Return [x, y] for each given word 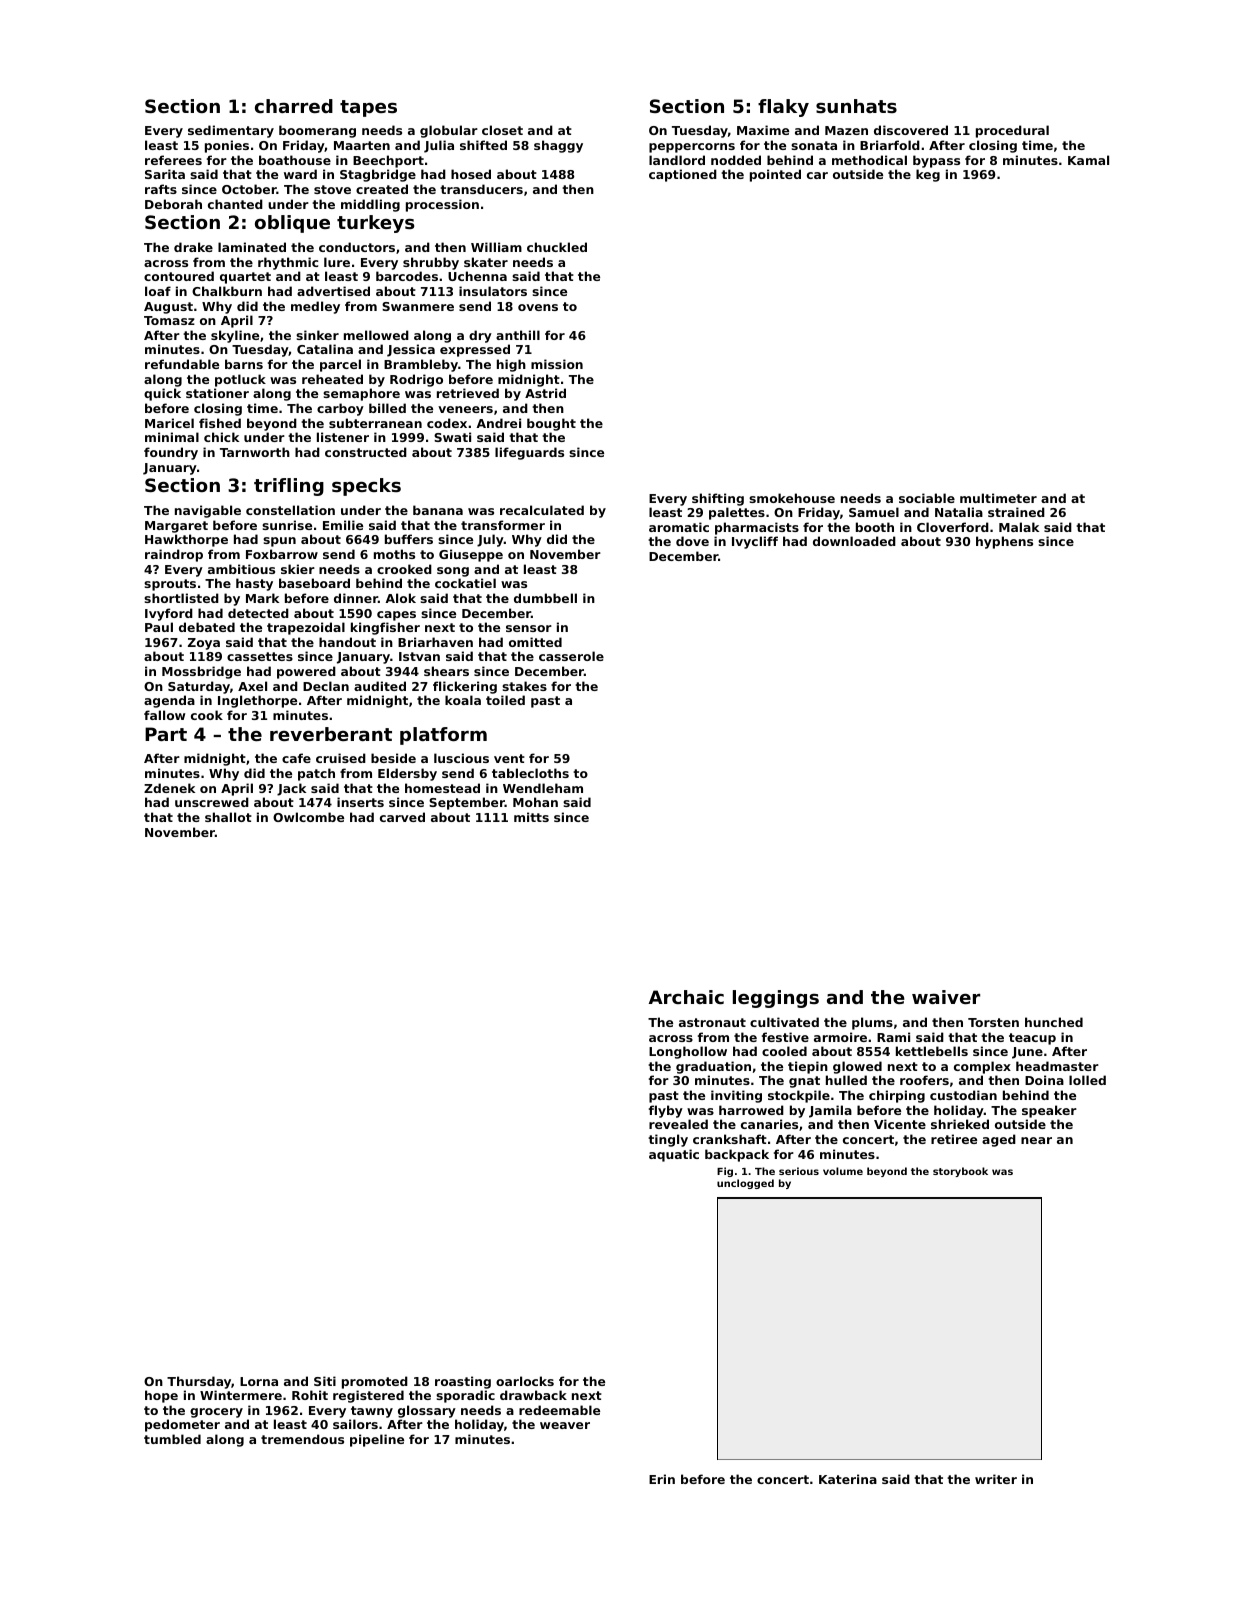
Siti [325, 1381]
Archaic [686, 997]
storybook [960, 1172]
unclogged [745, 1184]
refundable [182, 364]
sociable [927, 498]
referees [173, 160]
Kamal [1088, 160]
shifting [718, 499]
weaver [565, 1425]
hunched [1054, 1022]
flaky [783, 108]
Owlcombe [308, 817]
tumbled [172, 1439]
